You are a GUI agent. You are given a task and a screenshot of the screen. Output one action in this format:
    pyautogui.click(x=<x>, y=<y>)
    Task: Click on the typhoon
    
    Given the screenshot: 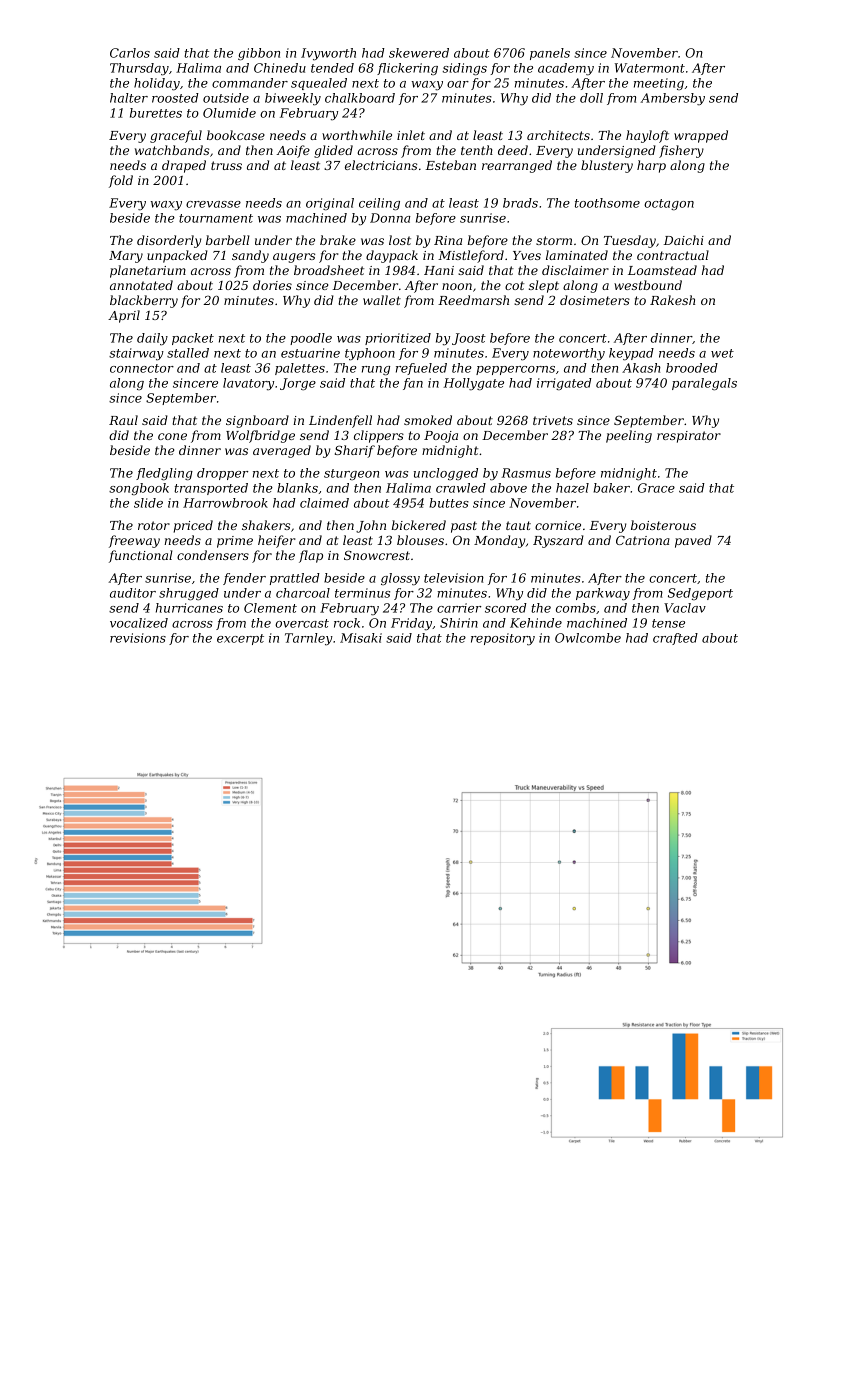 What is the action you would take?
    pyautogui.click(x=370, y=354)
